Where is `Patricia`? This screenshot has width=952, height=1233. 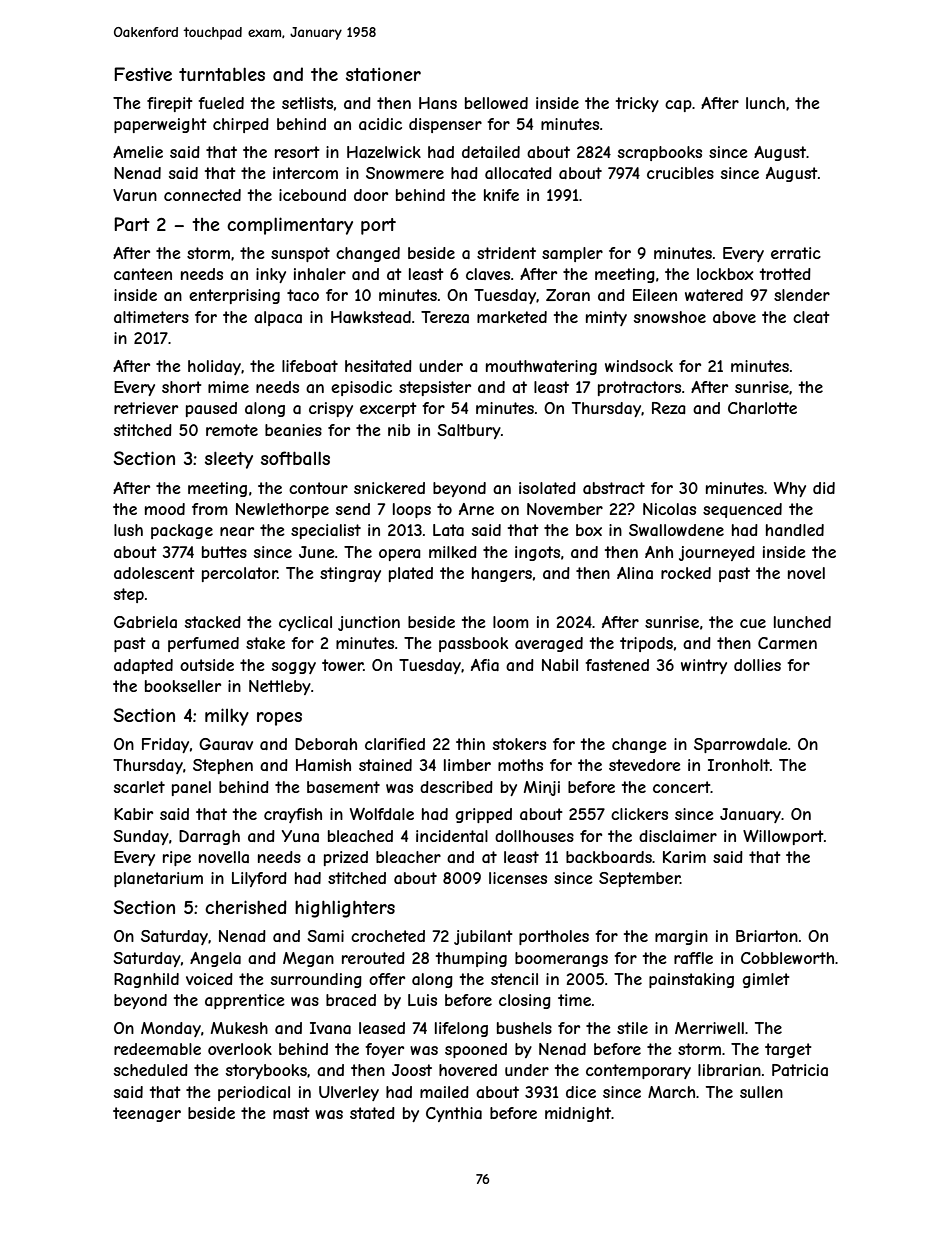 Patricia is located at coordinates (800, 1070).
